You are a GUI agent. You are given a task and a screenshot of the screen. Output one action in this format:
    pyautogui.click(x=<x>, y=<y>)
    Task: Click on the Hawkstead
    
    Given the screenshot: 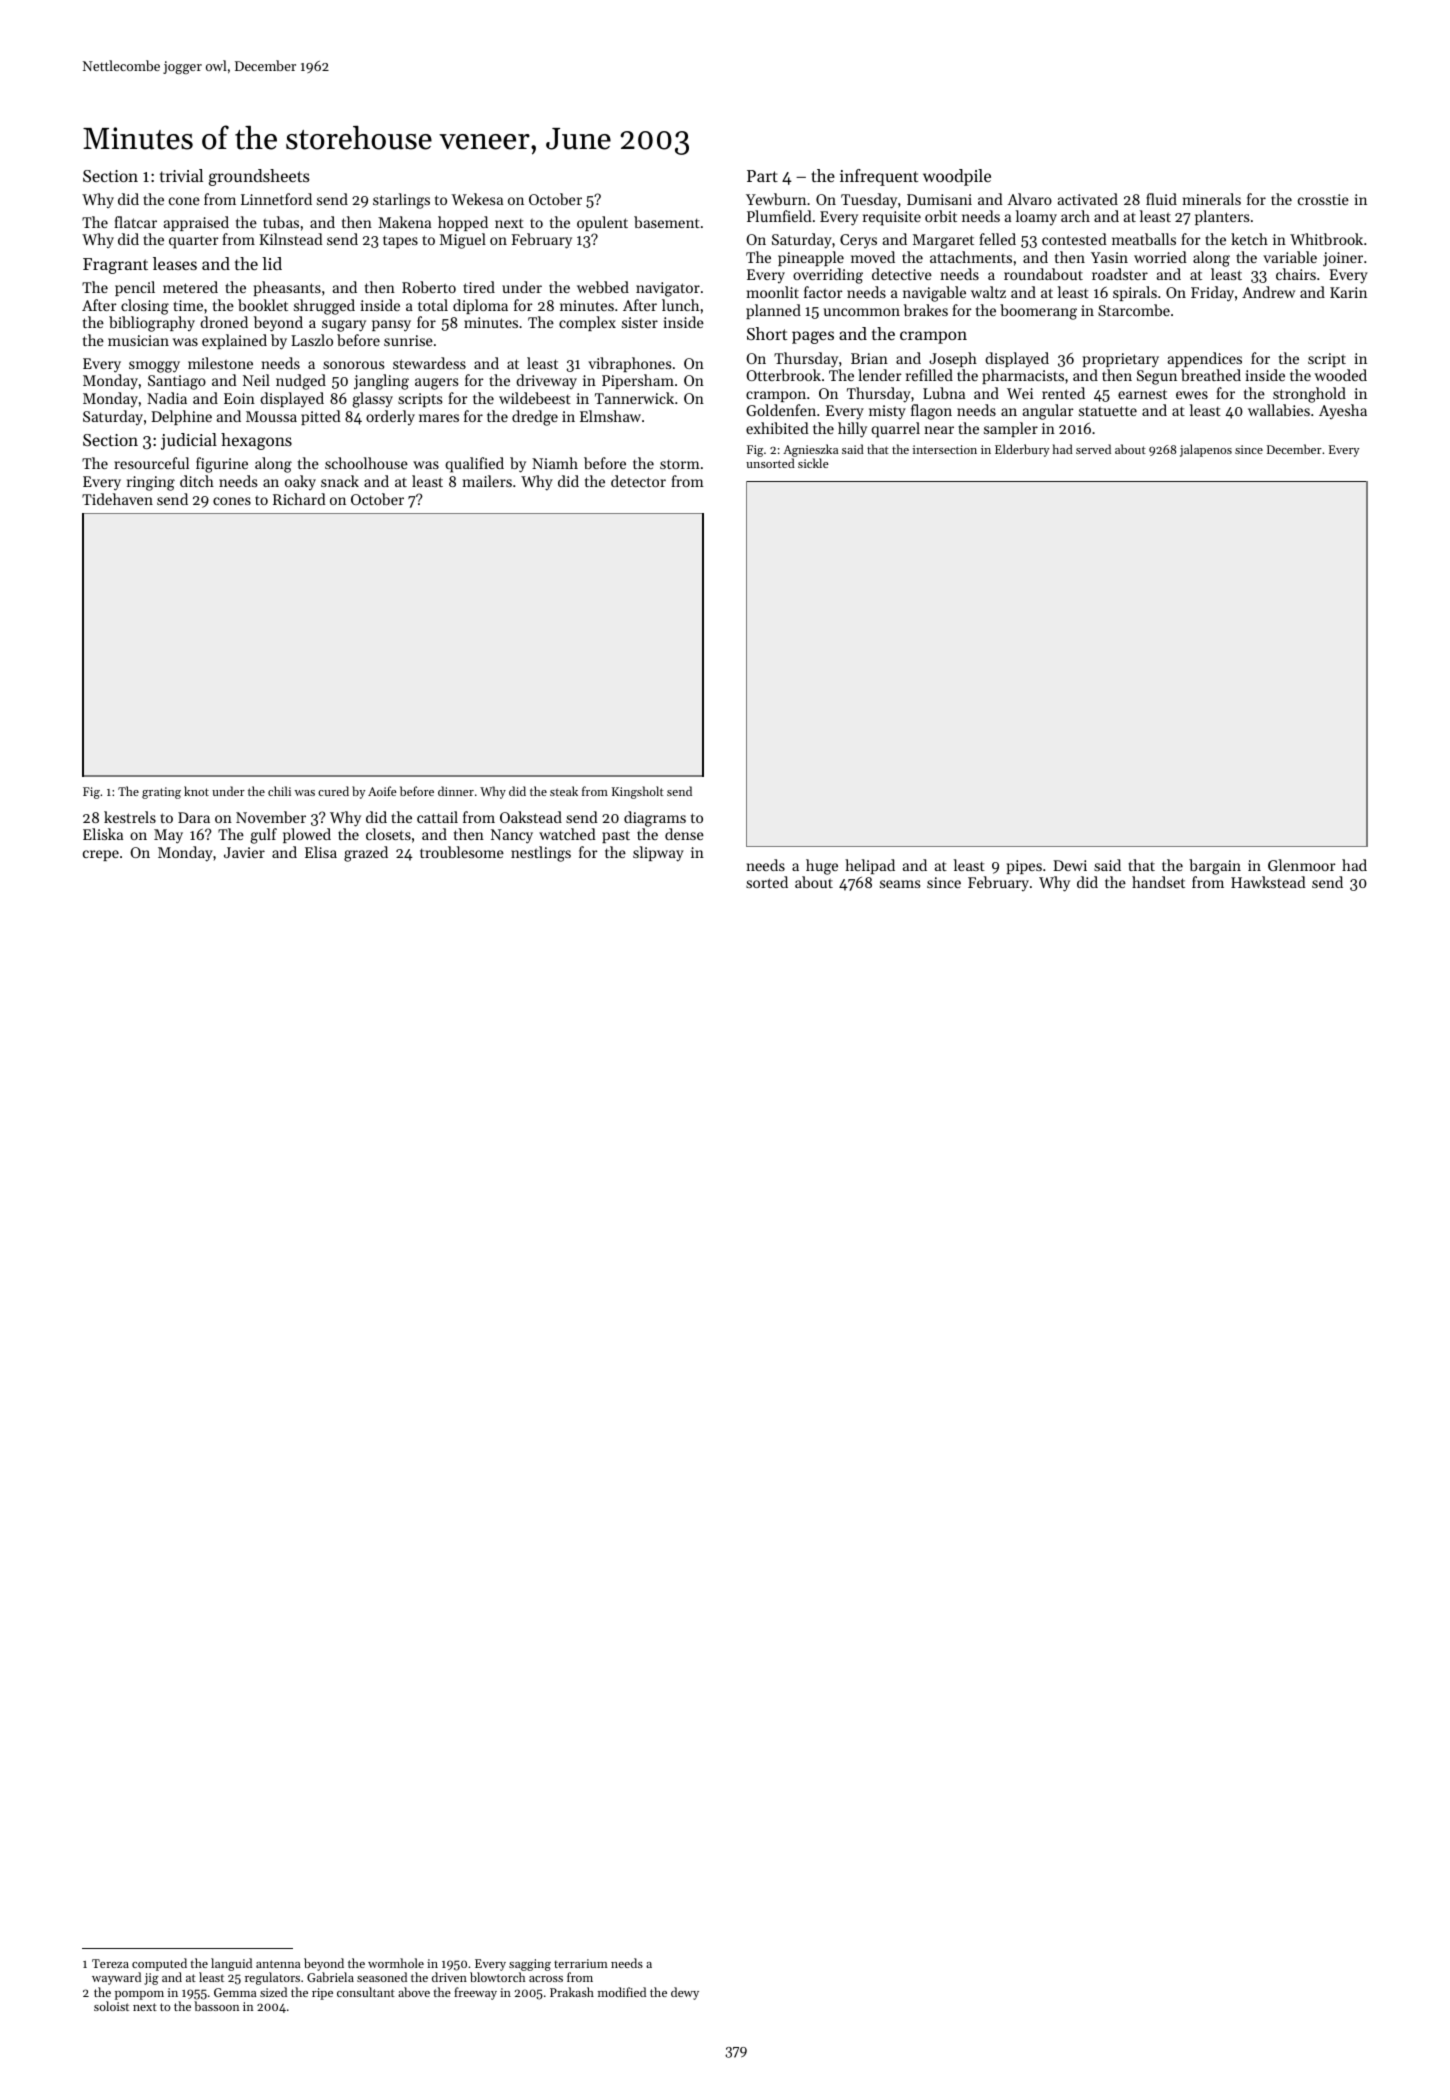 What is the action you would take?
    pyautogui.click(x=1268, y=882)
